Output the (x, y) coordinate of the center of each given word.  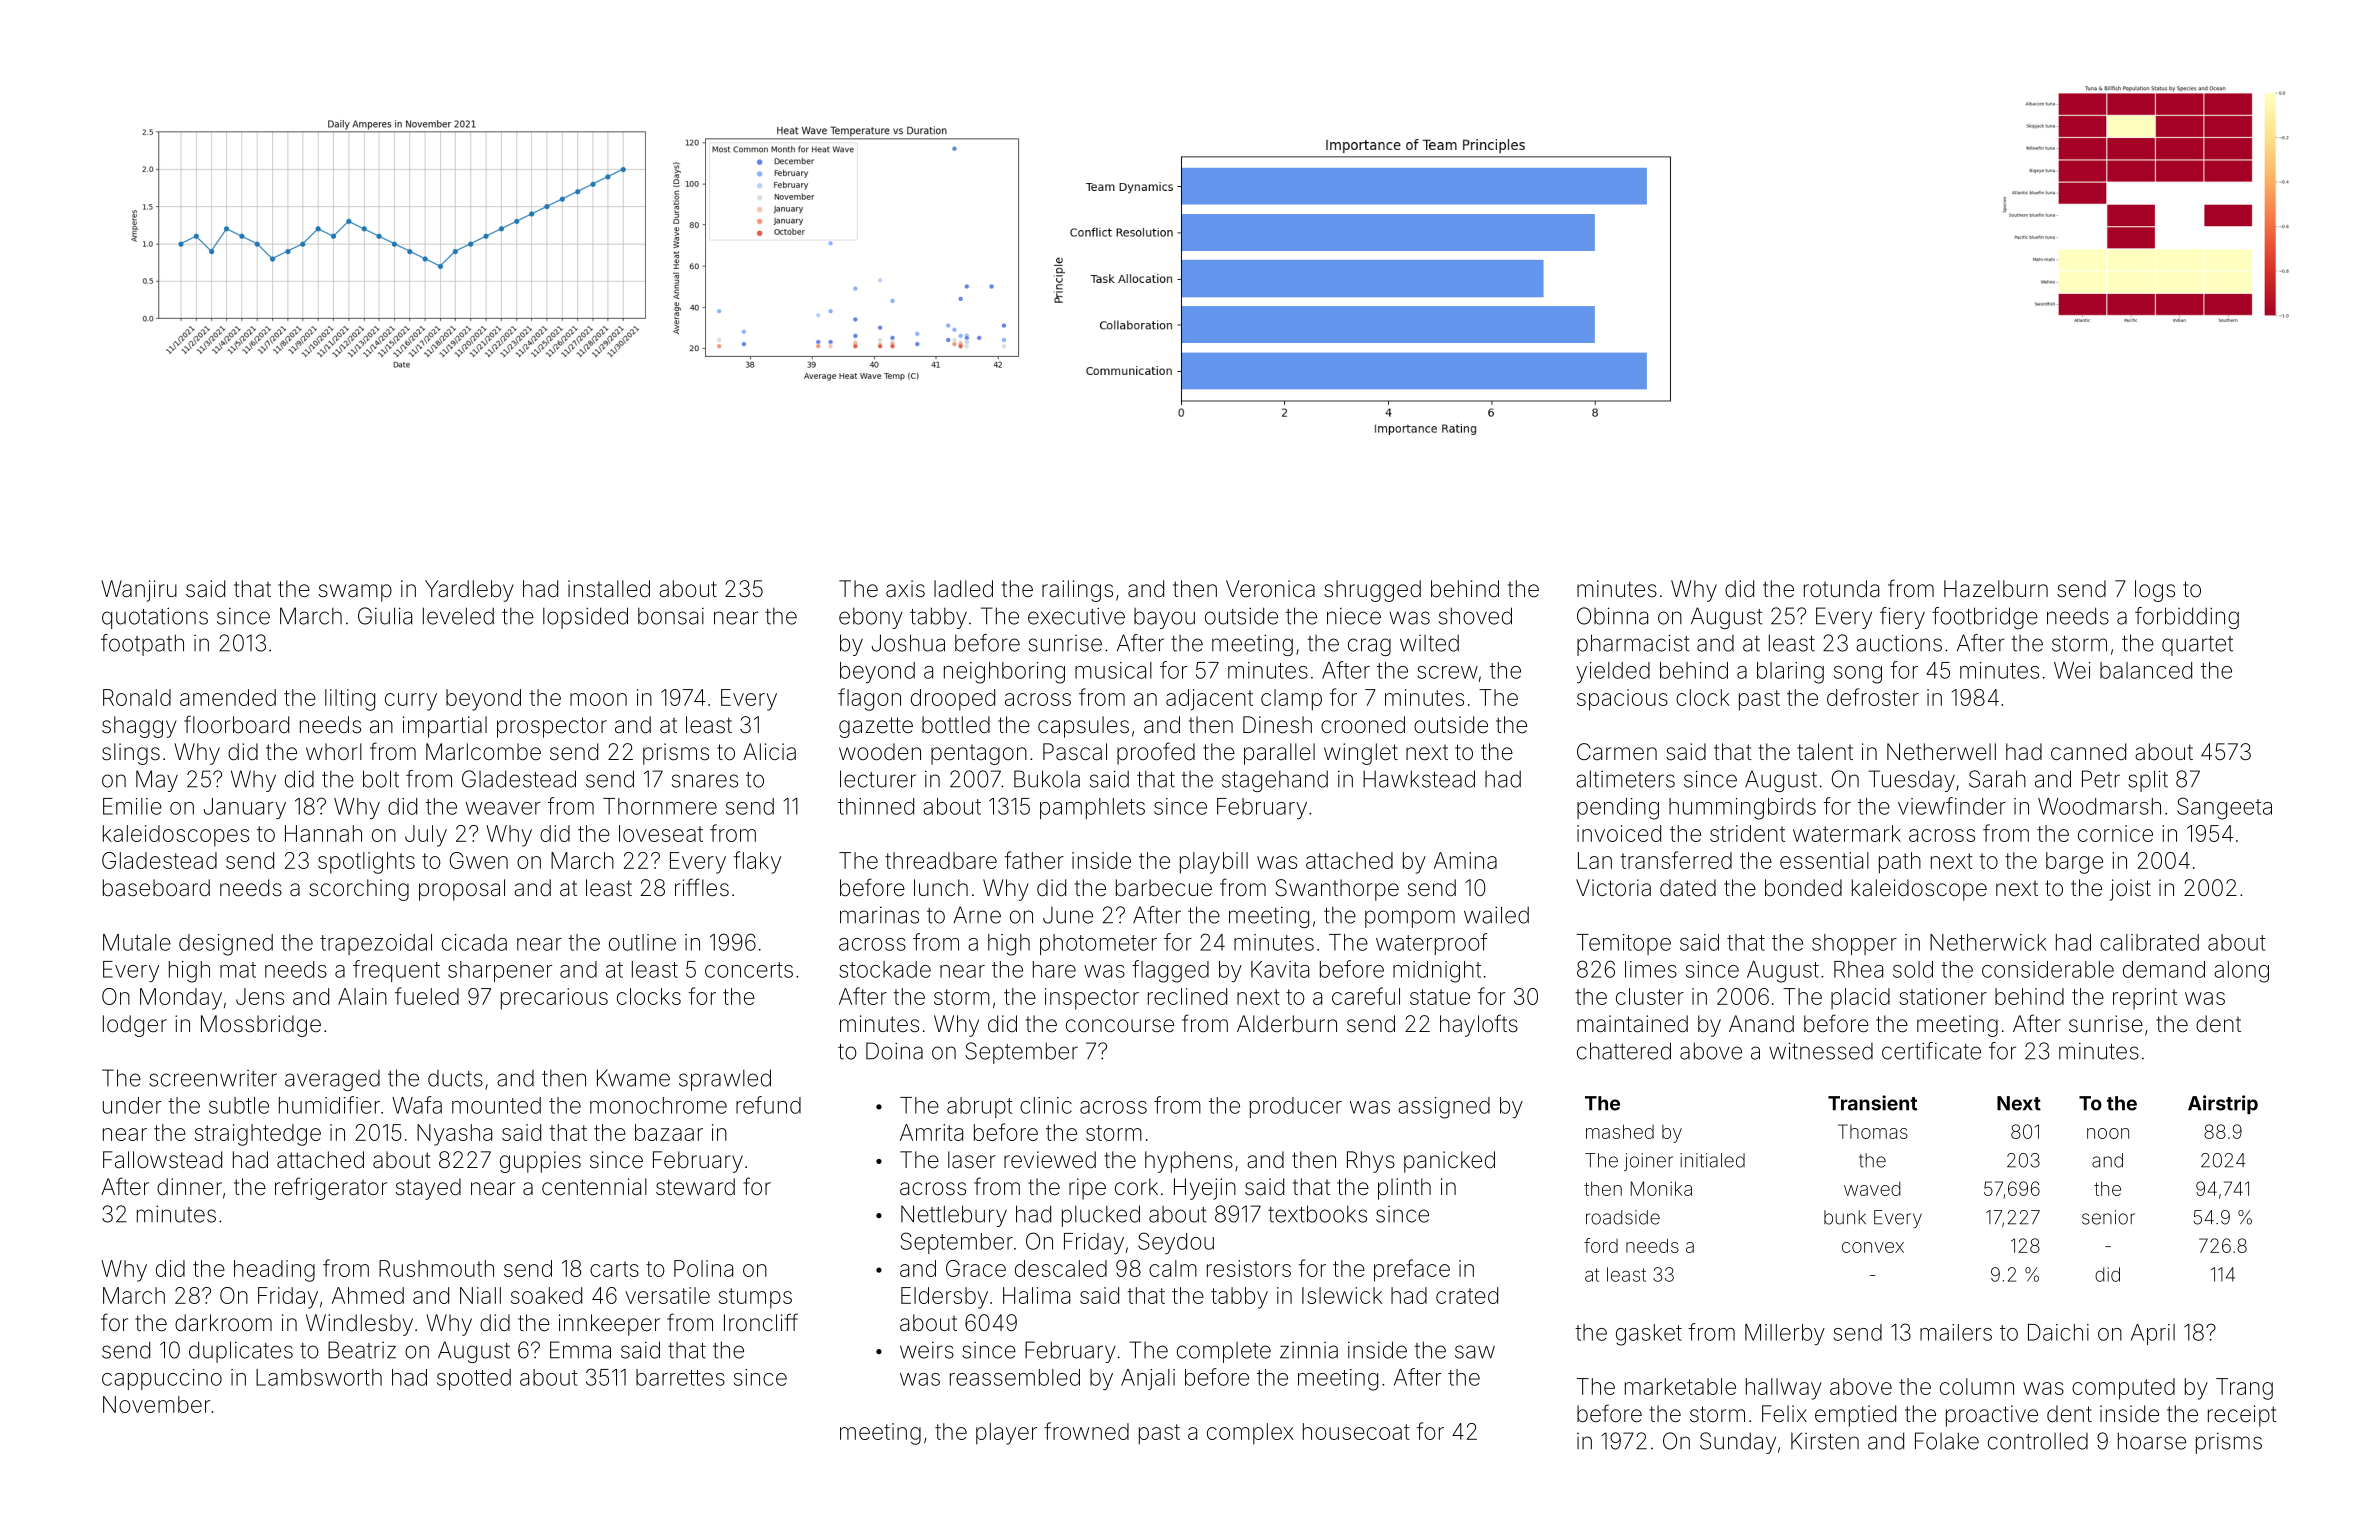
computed (2123, 1389)
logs (2155, 591)
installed (609, 589)
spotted (474, 1379)
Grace (976, 1268)
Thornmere (660, 806)
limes (1651, 969)
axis (905, 589)
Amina (1465, 860)
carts (614, 1269)
